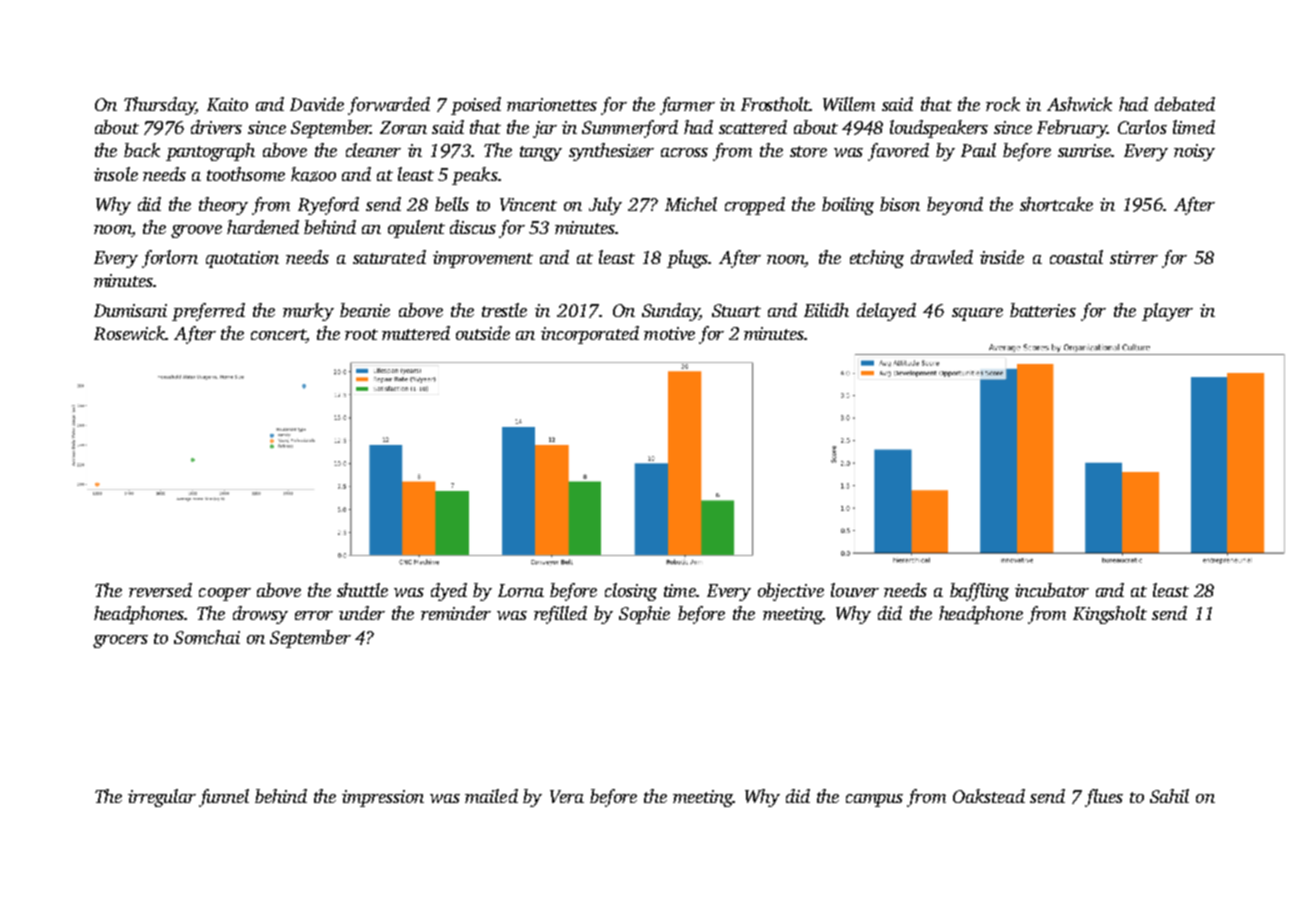 This screenshot has height=924, width=1308. I want to click on incubator, so click(1052, 590).
